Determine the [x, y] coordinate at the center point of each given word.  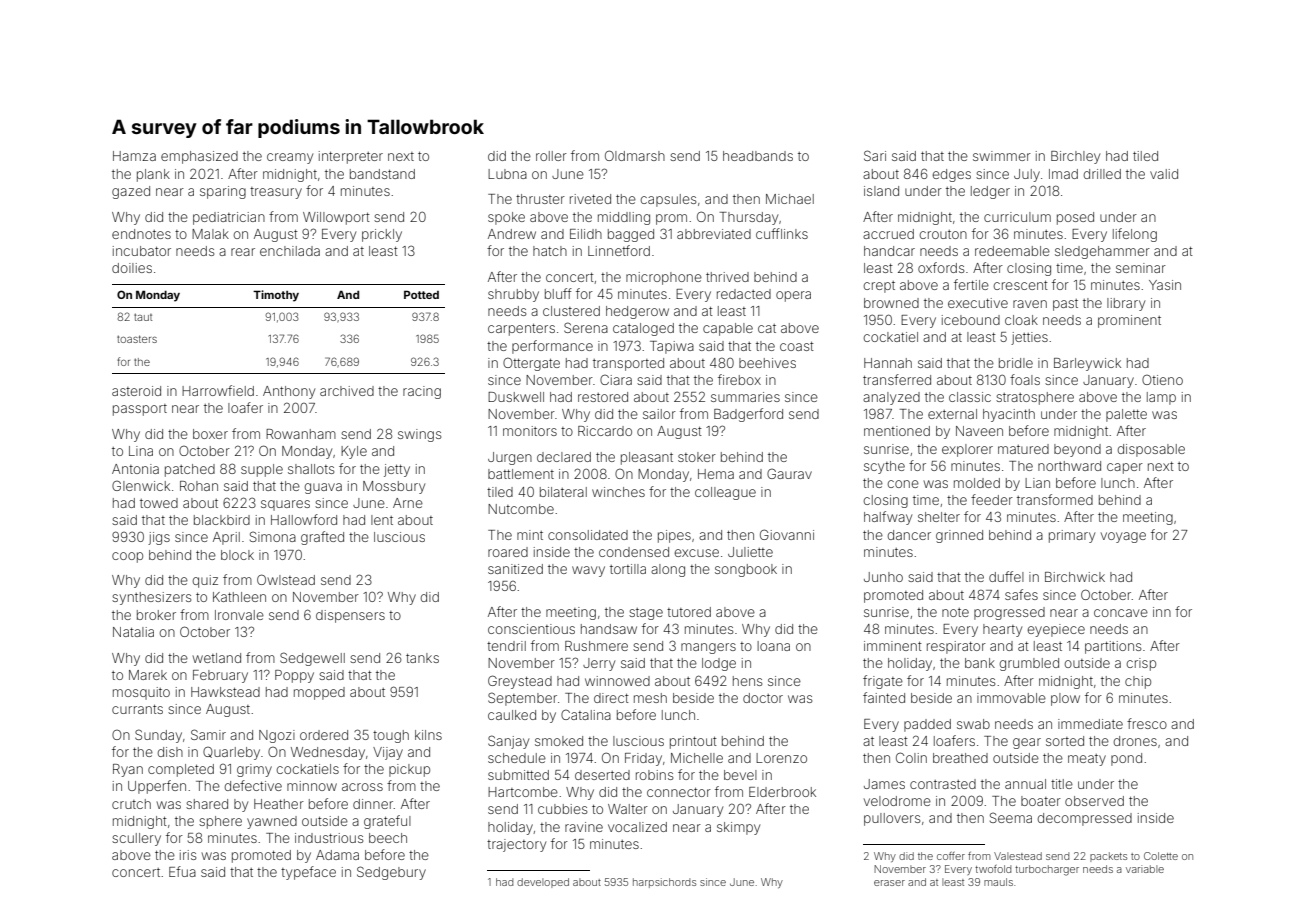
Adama [337, 855]
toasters [137, 339]
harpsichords [664, 883]
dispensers [350, 616]
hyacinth [1009, 415]
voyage [1123, 537]
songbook [746, 570]
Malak [210, 234]
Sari [875, 155]
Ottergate [531, 364]
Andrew [512, 234]
